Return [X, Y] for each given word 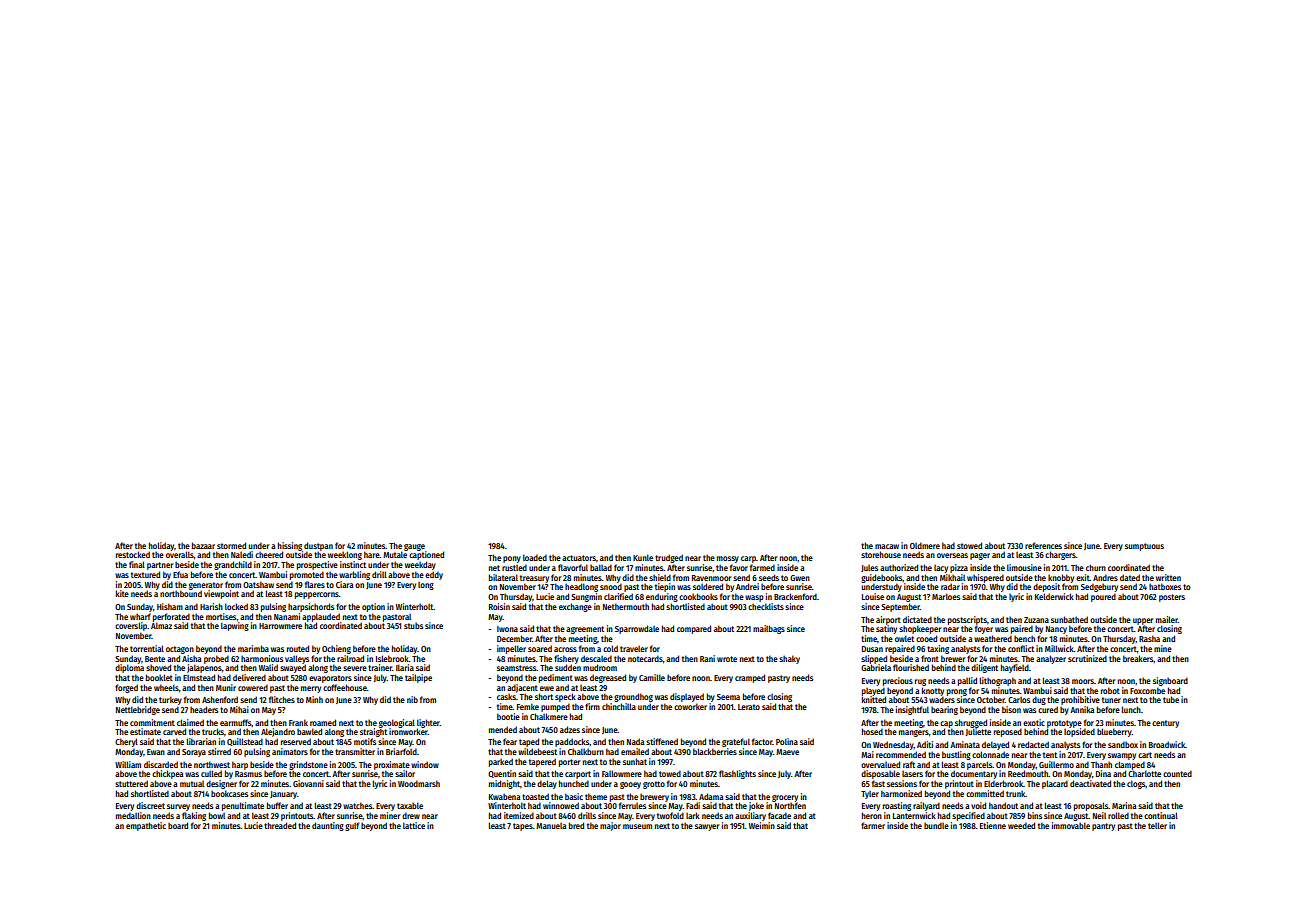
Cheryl [126, 742]
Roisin [499, 606]
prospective [317, 565]
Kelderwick [1054, 596]
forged [126, 688]
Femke [528, 706]
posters [1172, 598]
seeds [769, 577]
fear [510, 741]
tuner [1111, 700]
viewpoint [221, 594]
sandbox [1123, 744]
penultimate [243, 806]
